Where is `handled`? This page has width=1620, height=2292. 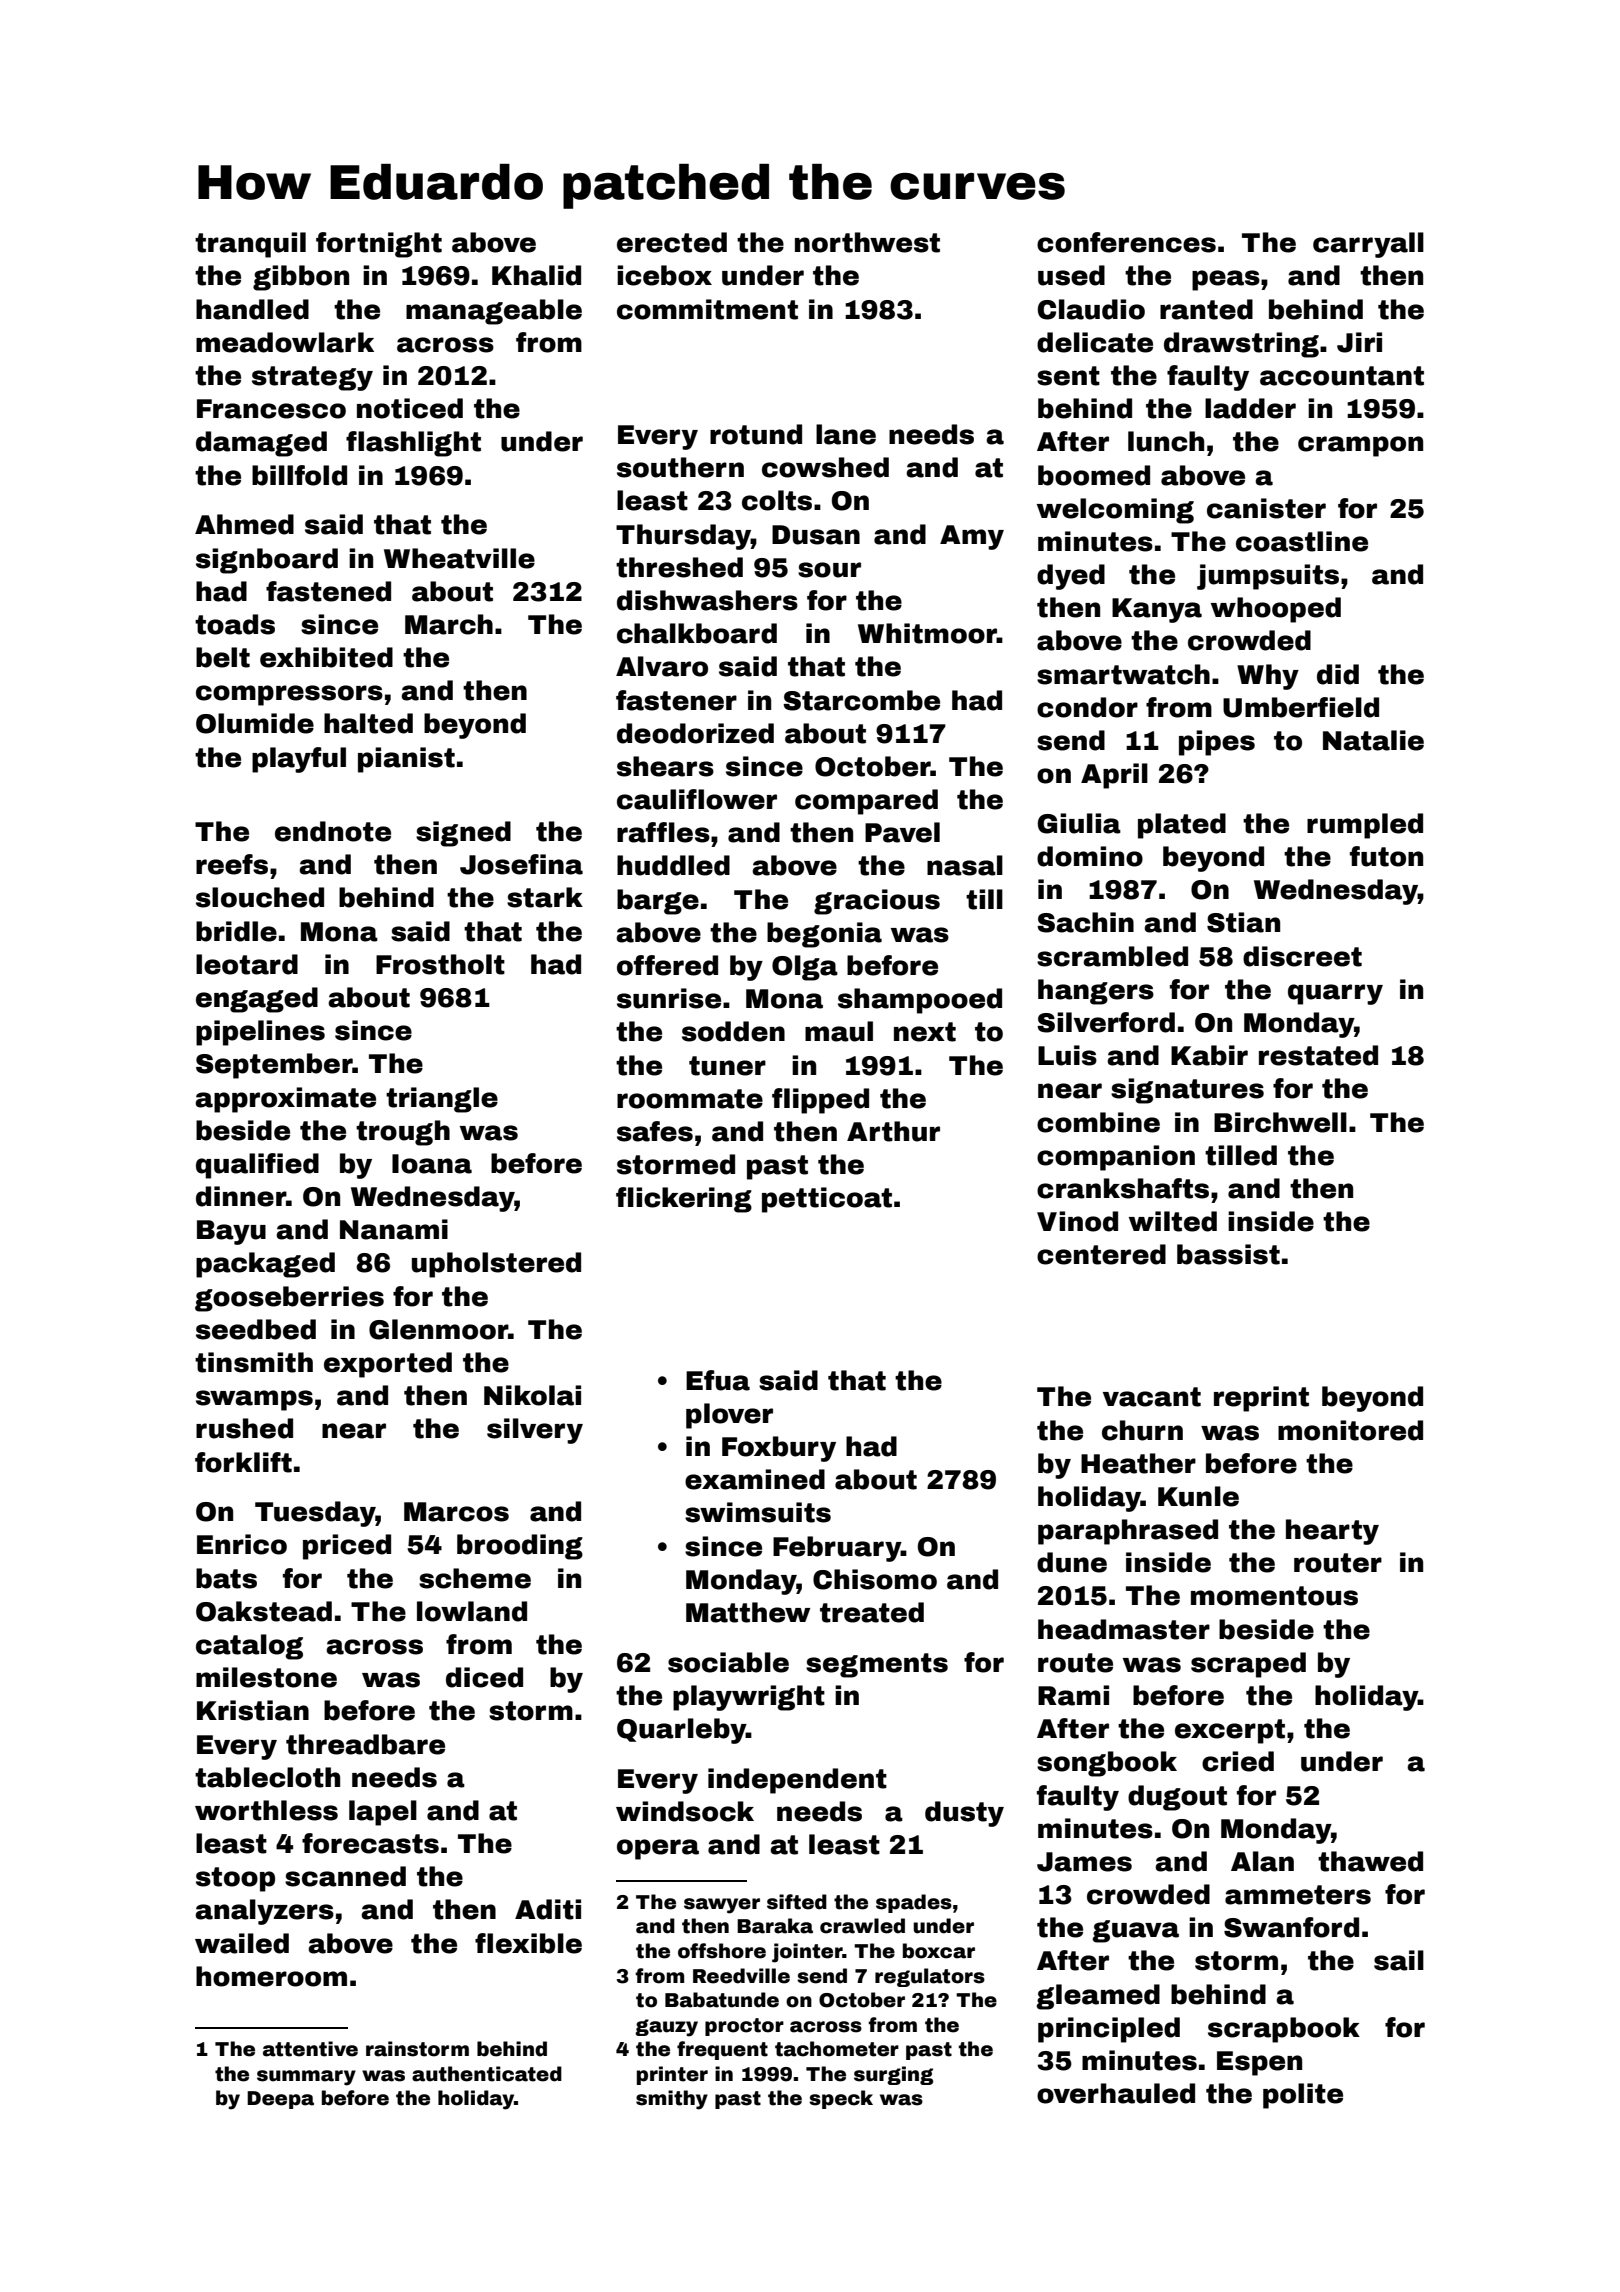
handled is located at coordinates (252, 309).
